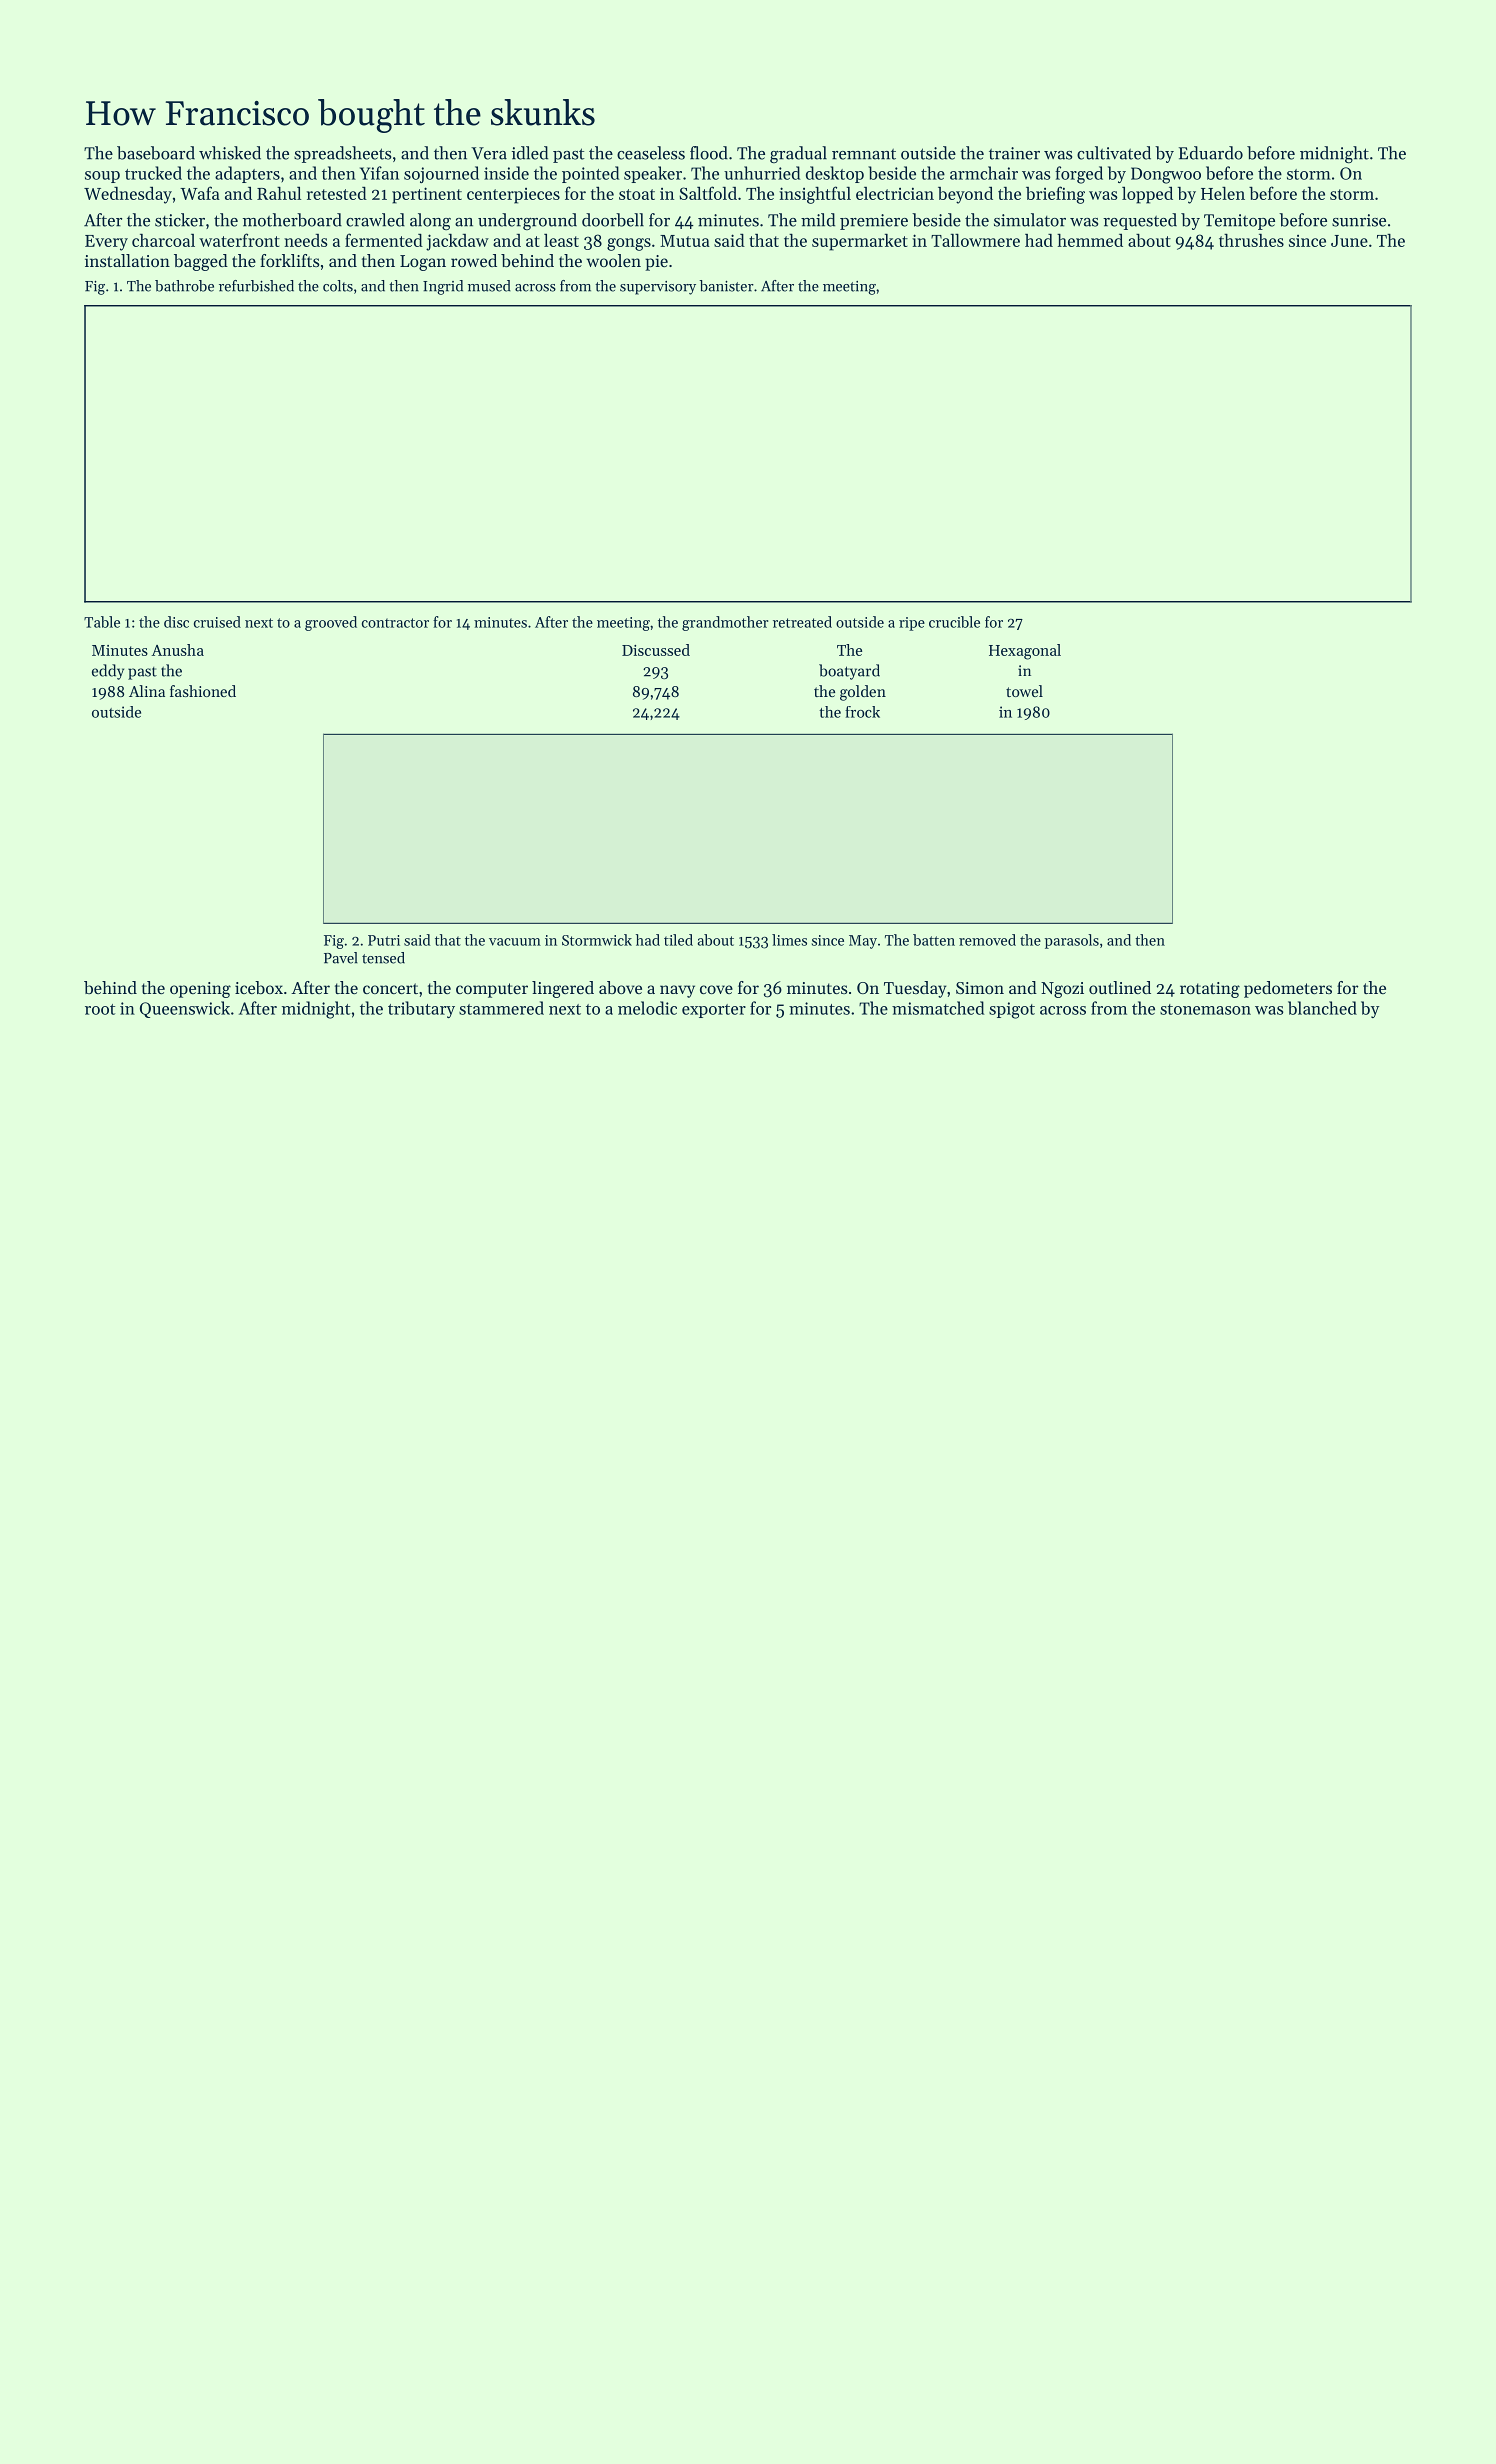 The image size is (1496, 2464). Describe the element at coordinates (862, 712) in the screenshot. I see `frock` at that location.
